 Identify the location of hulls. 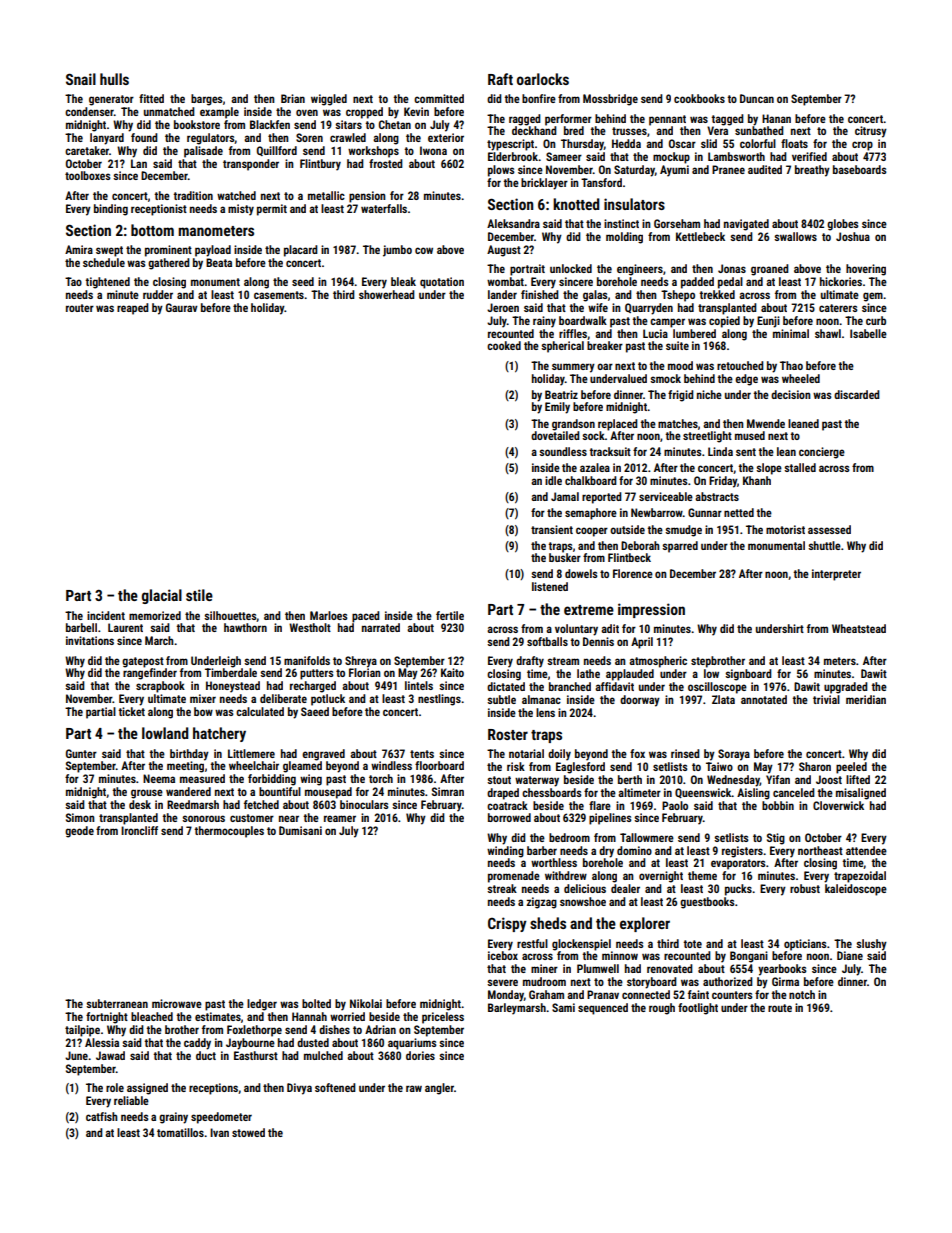
(114, 79).
